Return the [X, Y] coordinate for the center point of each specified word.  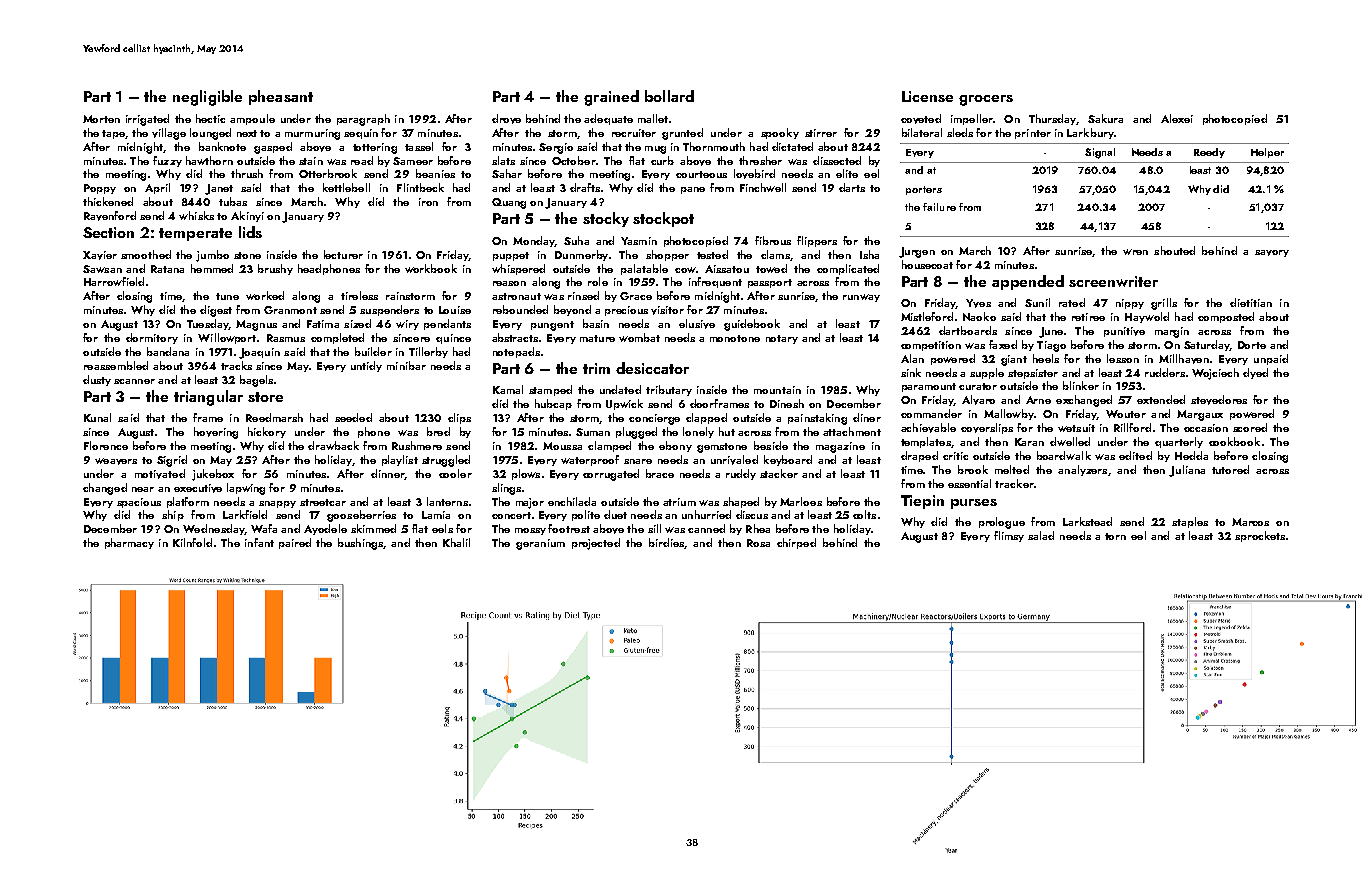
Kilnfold [192, 542]
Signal [1100, 153]
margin [1172, 332]
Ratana [167, 269]
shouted [1174, 250]
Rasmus [286, 338]
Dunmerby [581, 255]
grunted [682, 134]
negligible [207, 98]
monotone [735, 338]
